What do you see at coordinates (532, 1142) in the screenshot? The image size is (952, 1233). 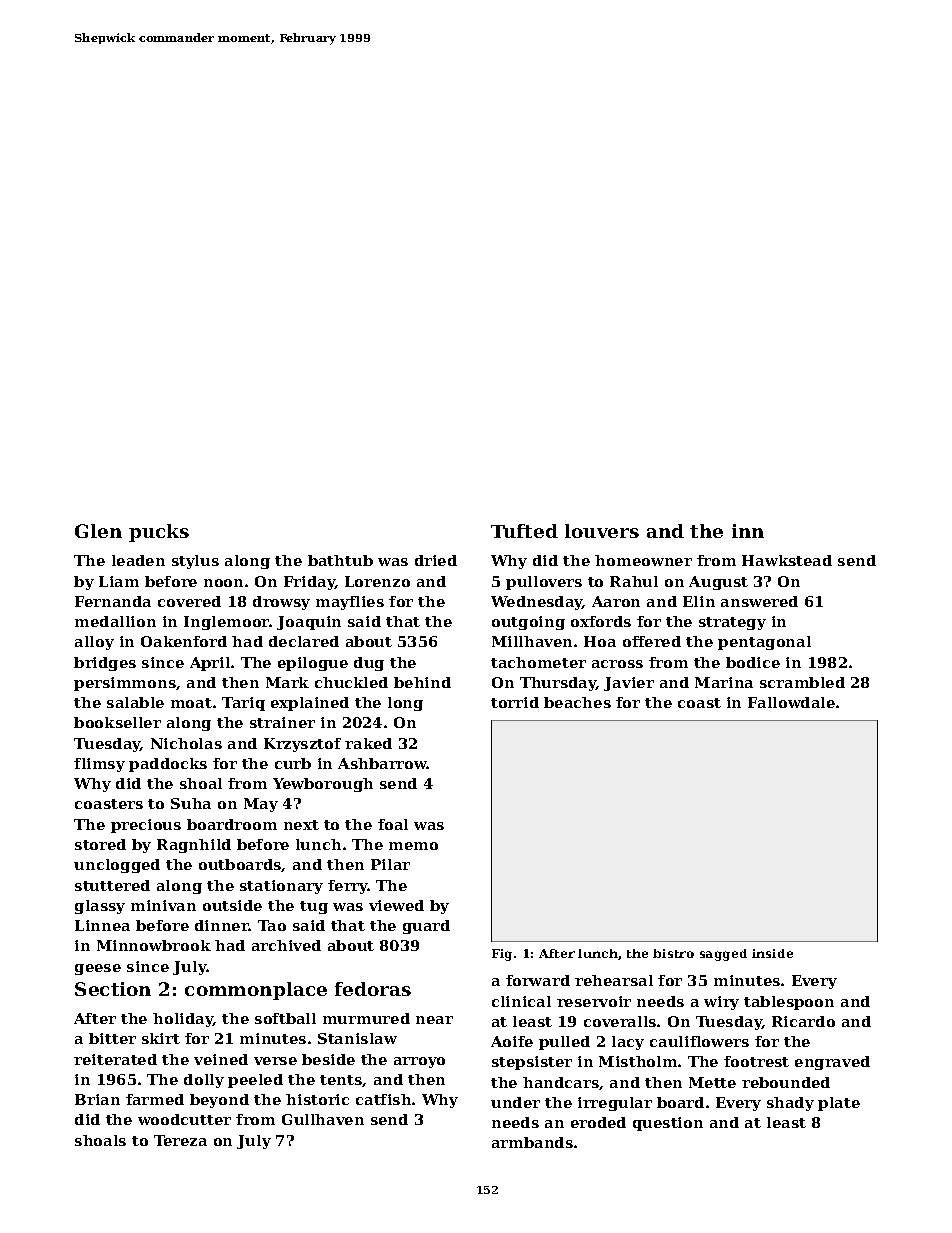 I see `armbands` at bounding box center [532, 1142].
